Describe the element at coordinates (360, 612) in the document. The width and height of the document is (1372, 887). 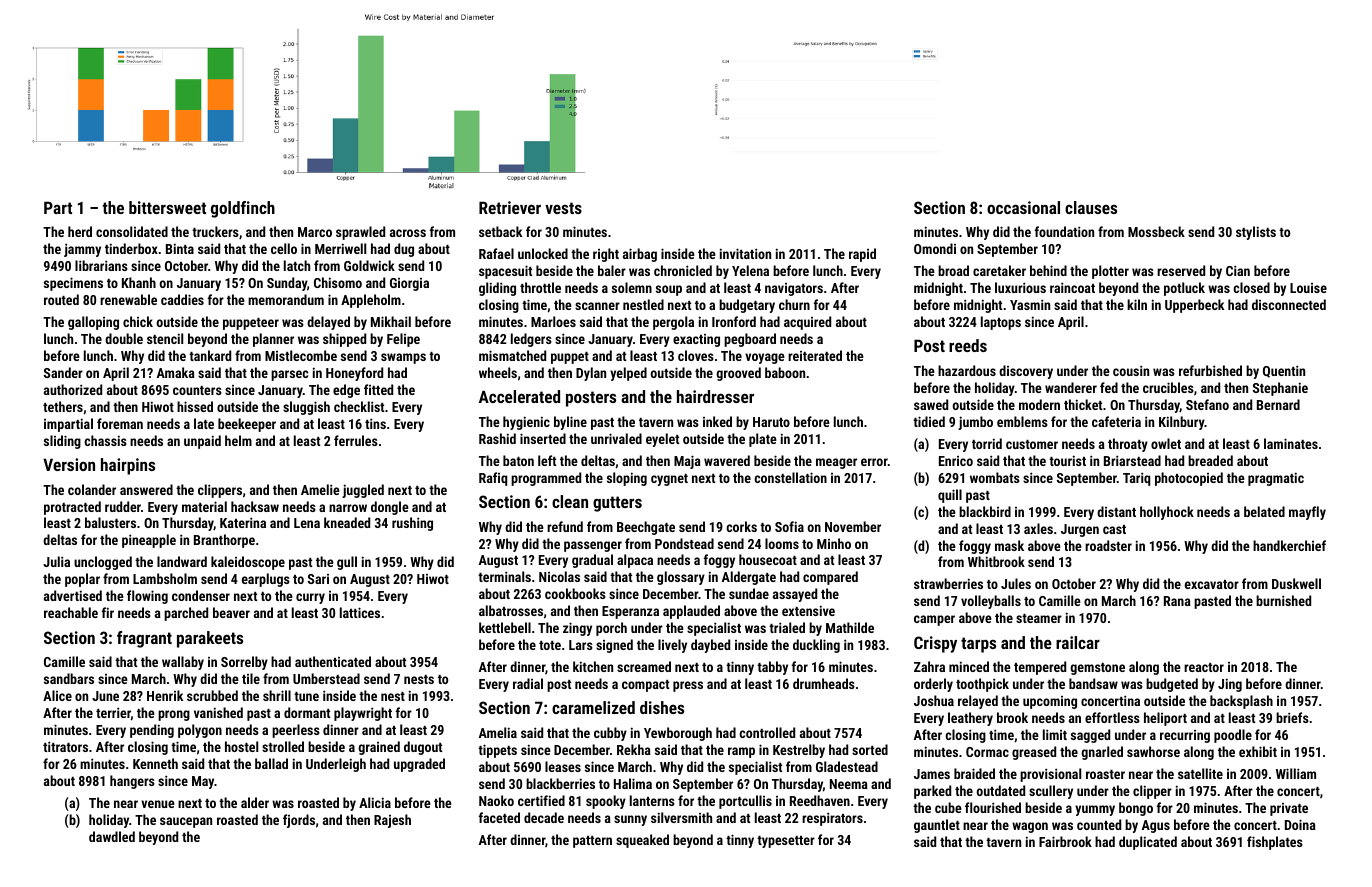
I see `lattices` at that location.
